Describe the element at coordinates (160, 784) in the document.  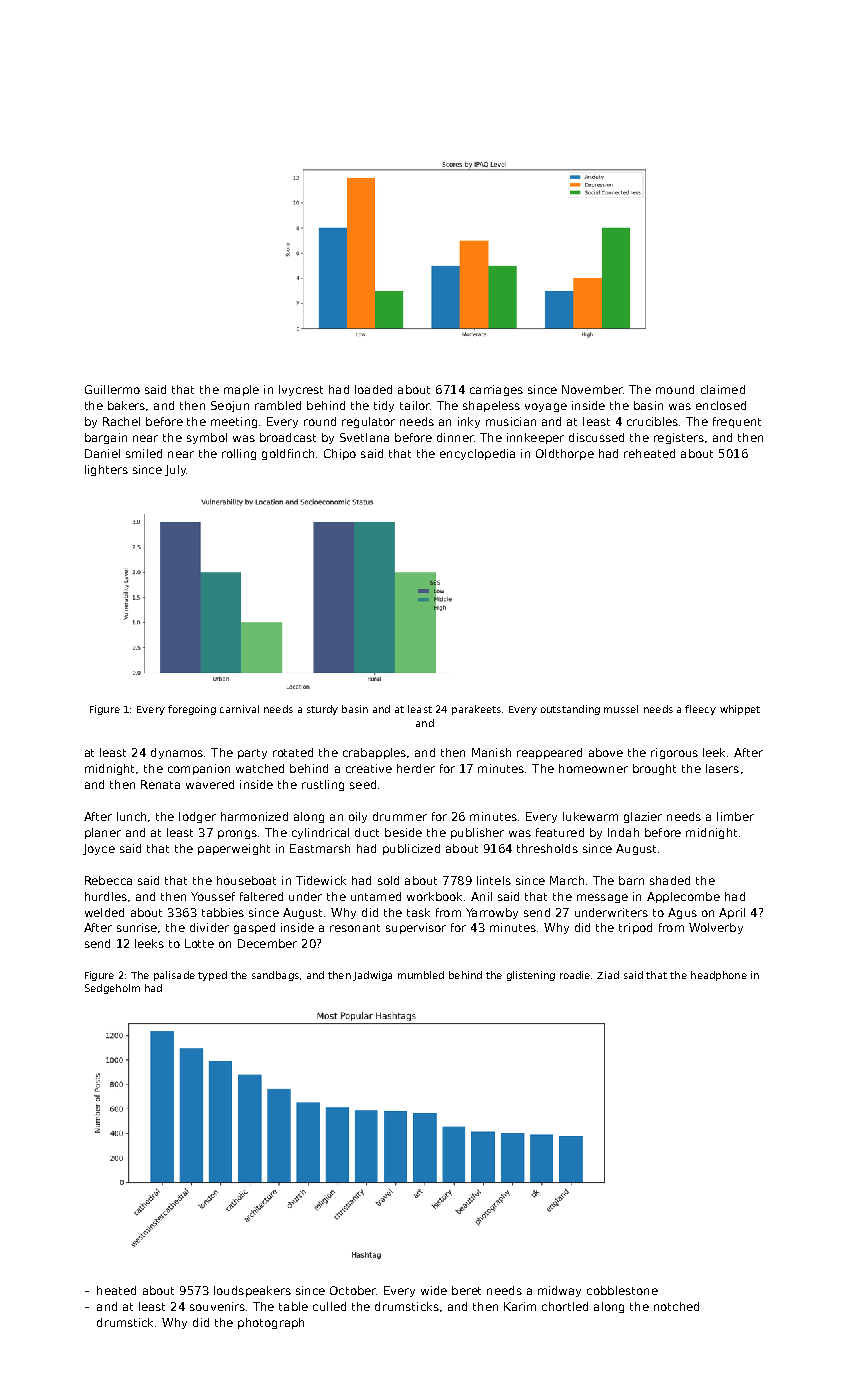
I see `Renata` at that location.
